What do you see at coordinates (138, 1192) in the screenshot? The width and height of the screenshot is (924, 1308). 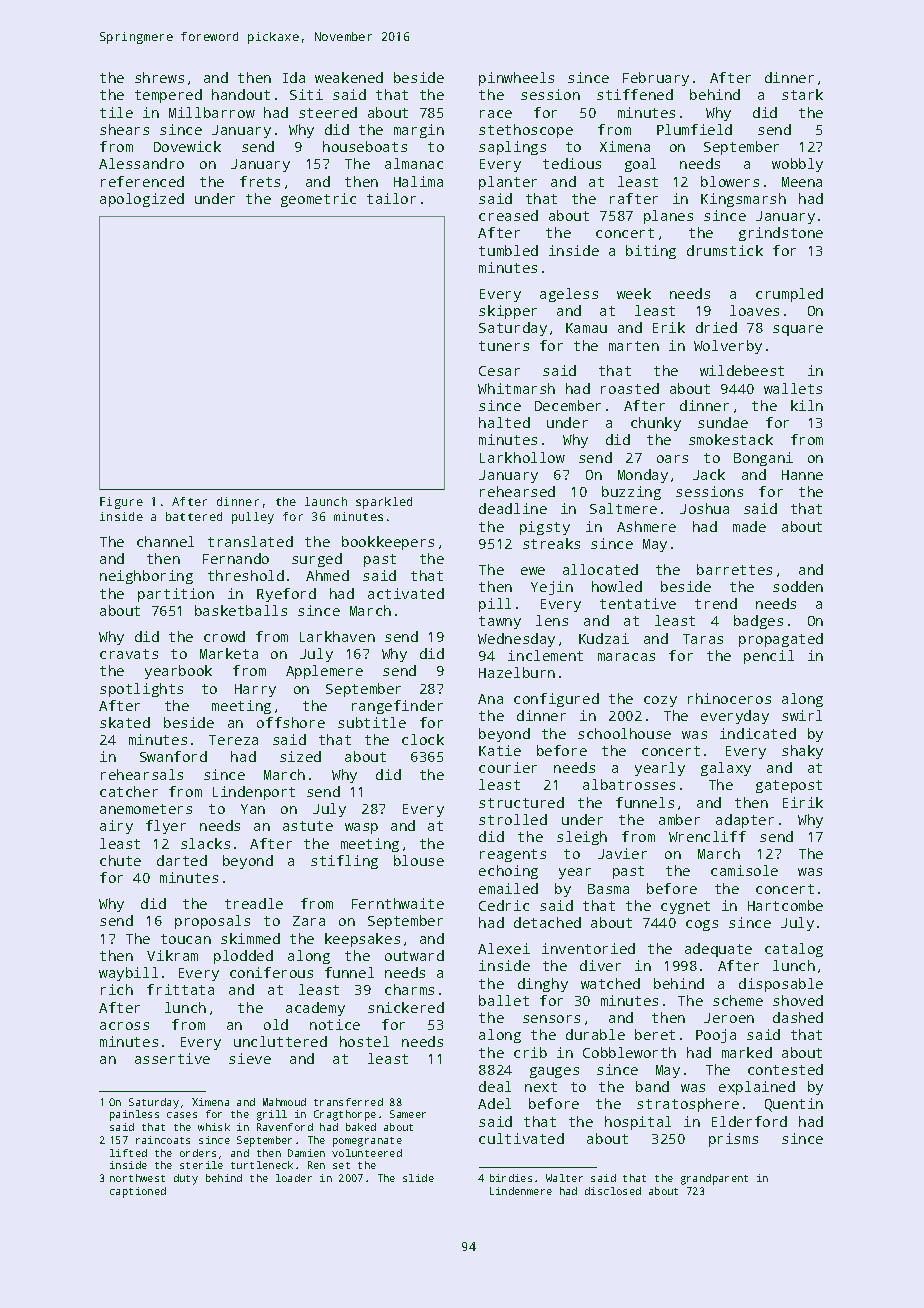 I see `captioned` at bounding box center [138, 1192].
